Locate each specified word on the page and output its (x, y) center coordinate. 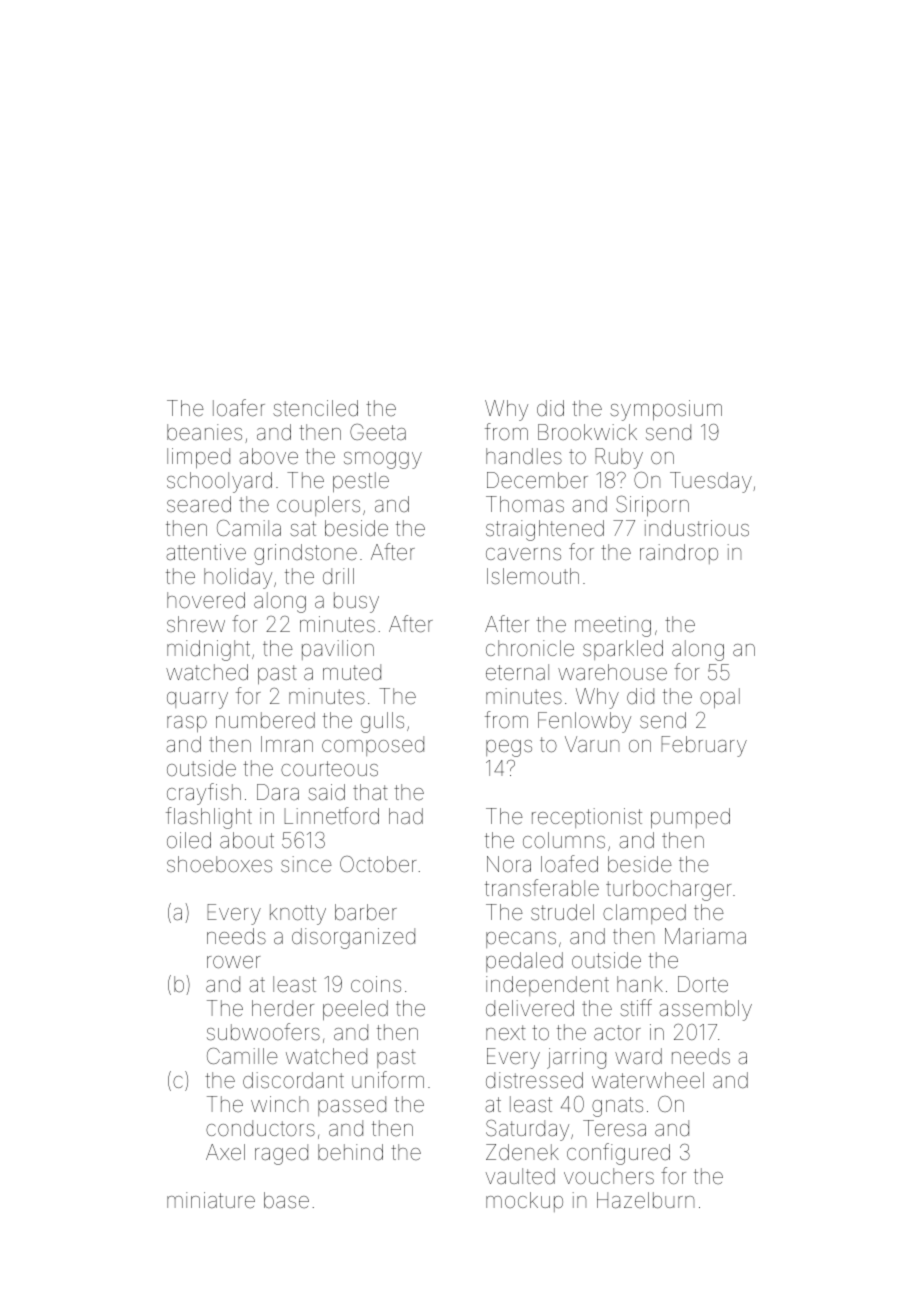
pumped (690, 818)
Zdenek (522, 1152)
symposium (666, 410)
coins (376, 984)
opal (720, 698)
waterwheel (648, 1080)
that (370, 792)
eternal (517, 672)
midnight (208, 650)
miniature (211, 1200)
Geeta (378, 432)
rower (234, 962)
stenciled (315, 408)
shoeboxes (219, 864)
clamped (644, 914)
